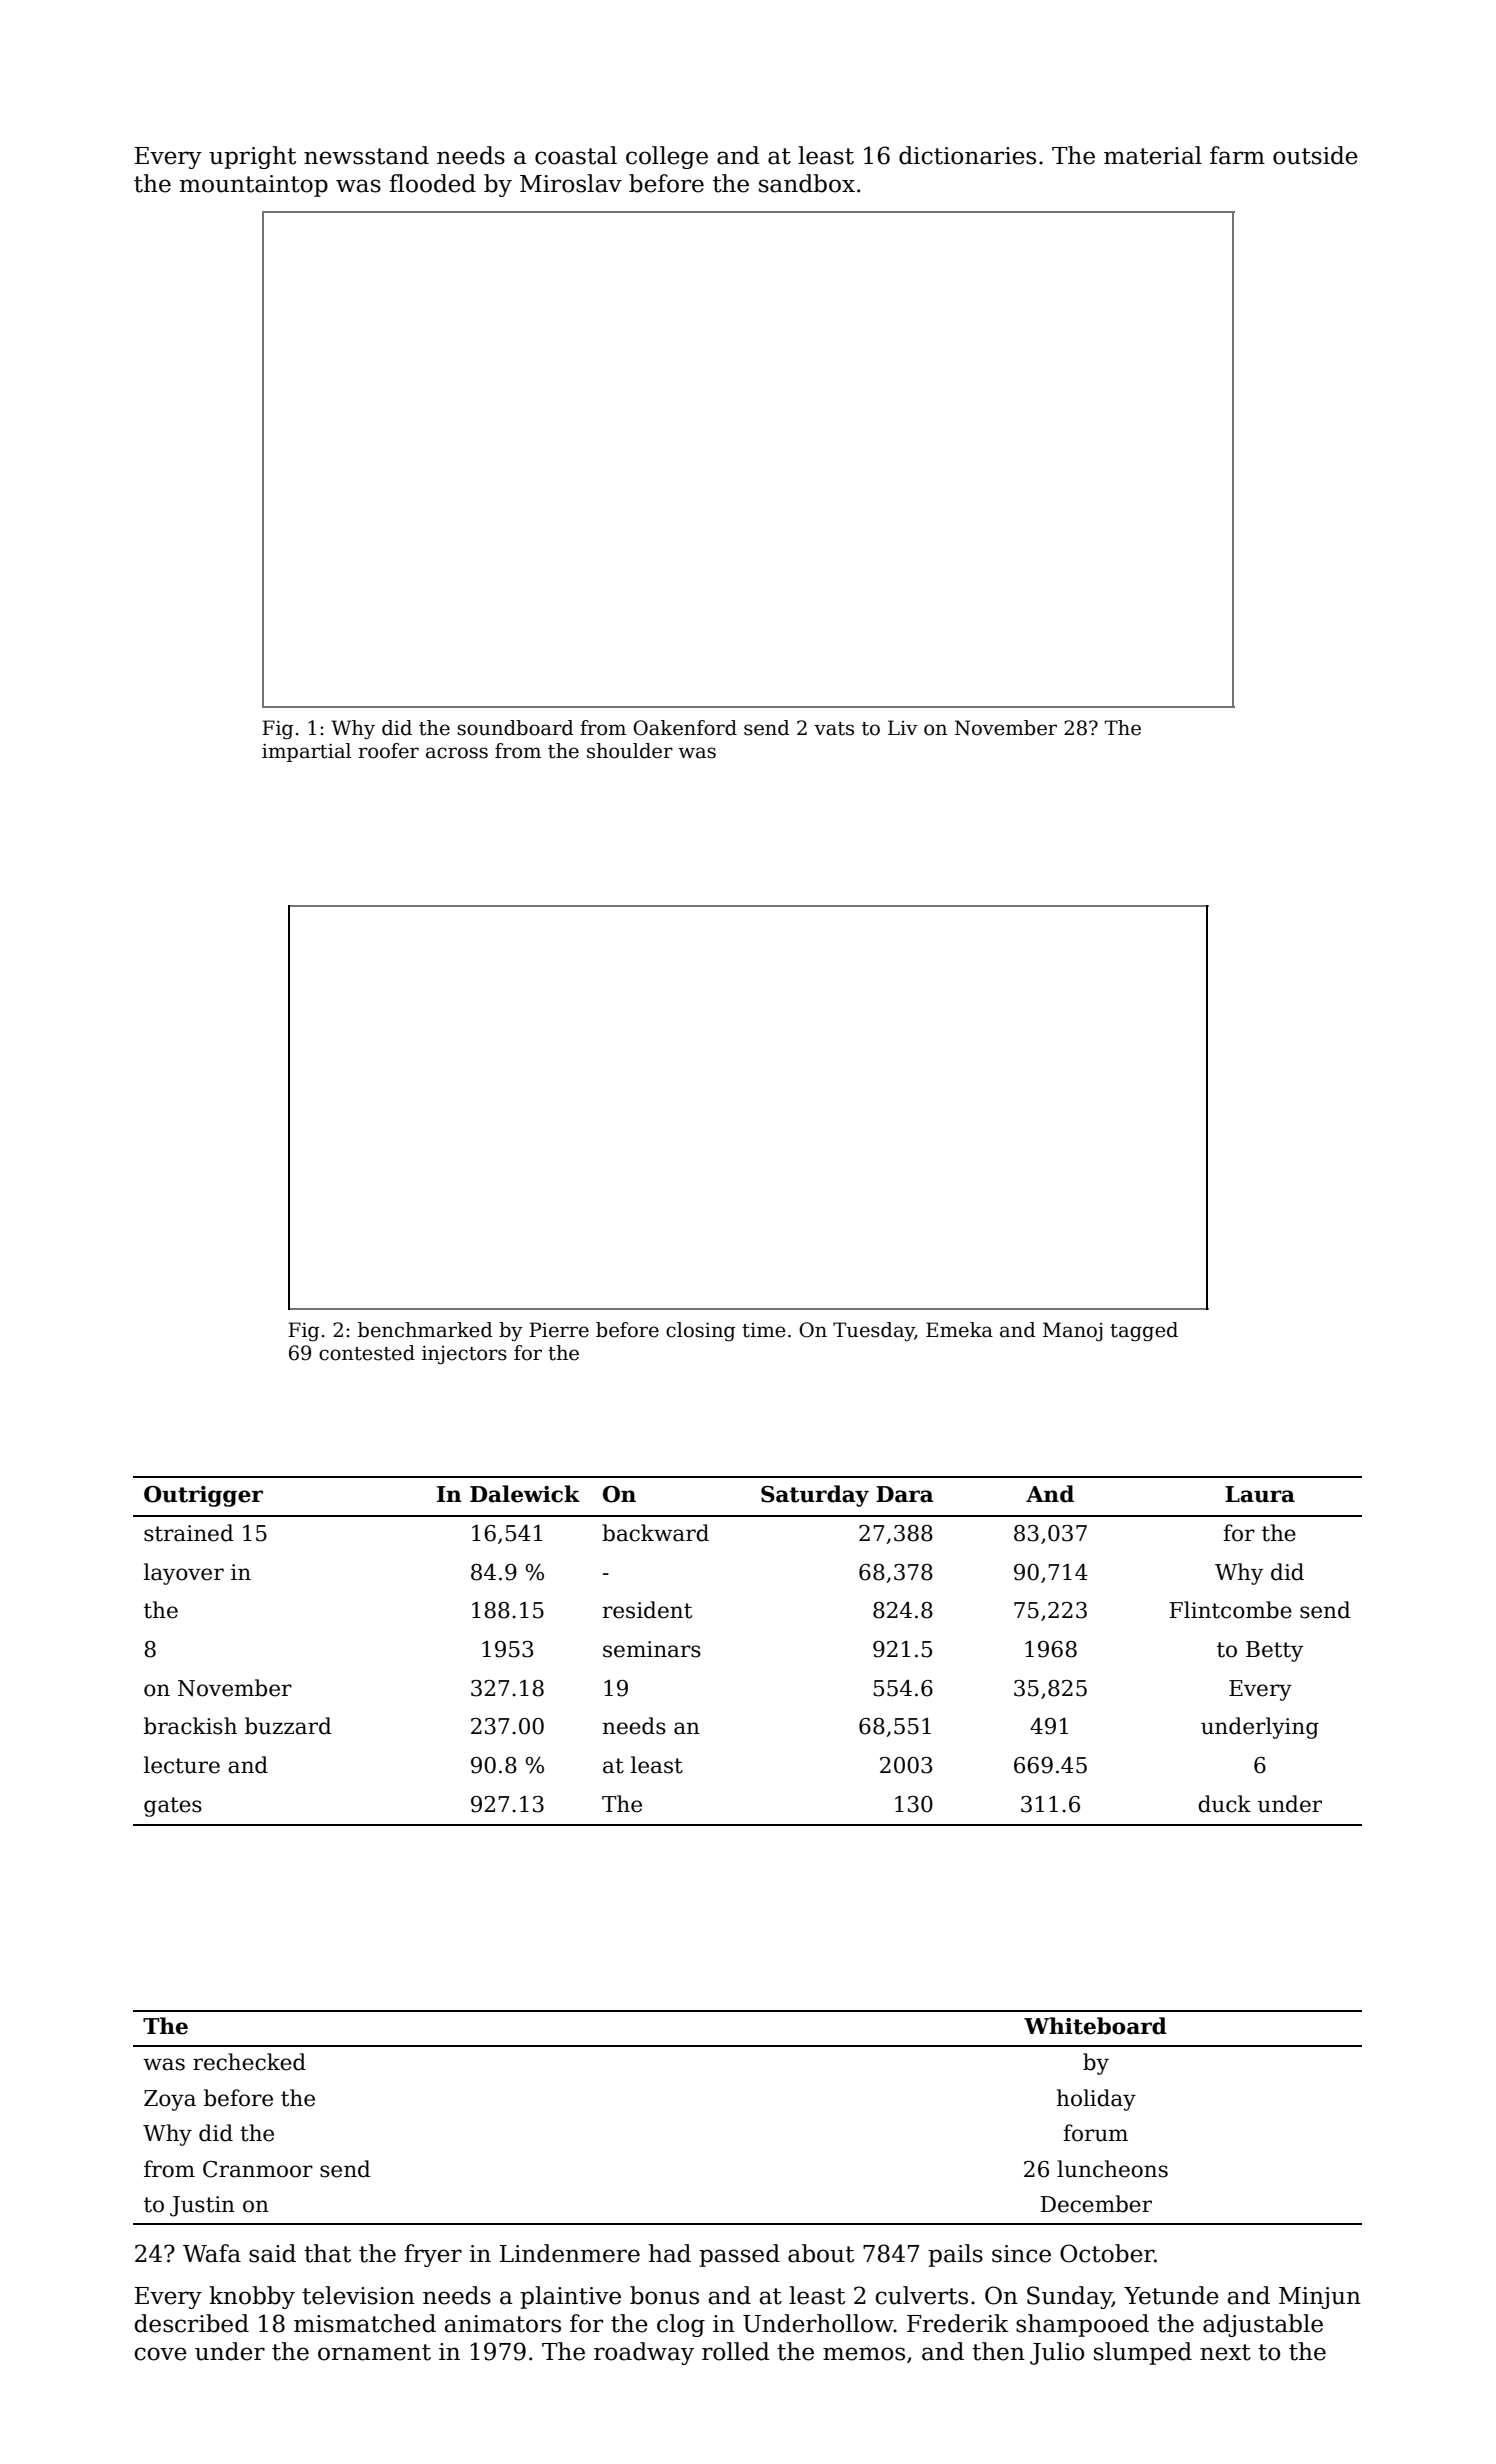  Describe the element at coordinates (1315, 155) in the document. I see `outside` at that location.
